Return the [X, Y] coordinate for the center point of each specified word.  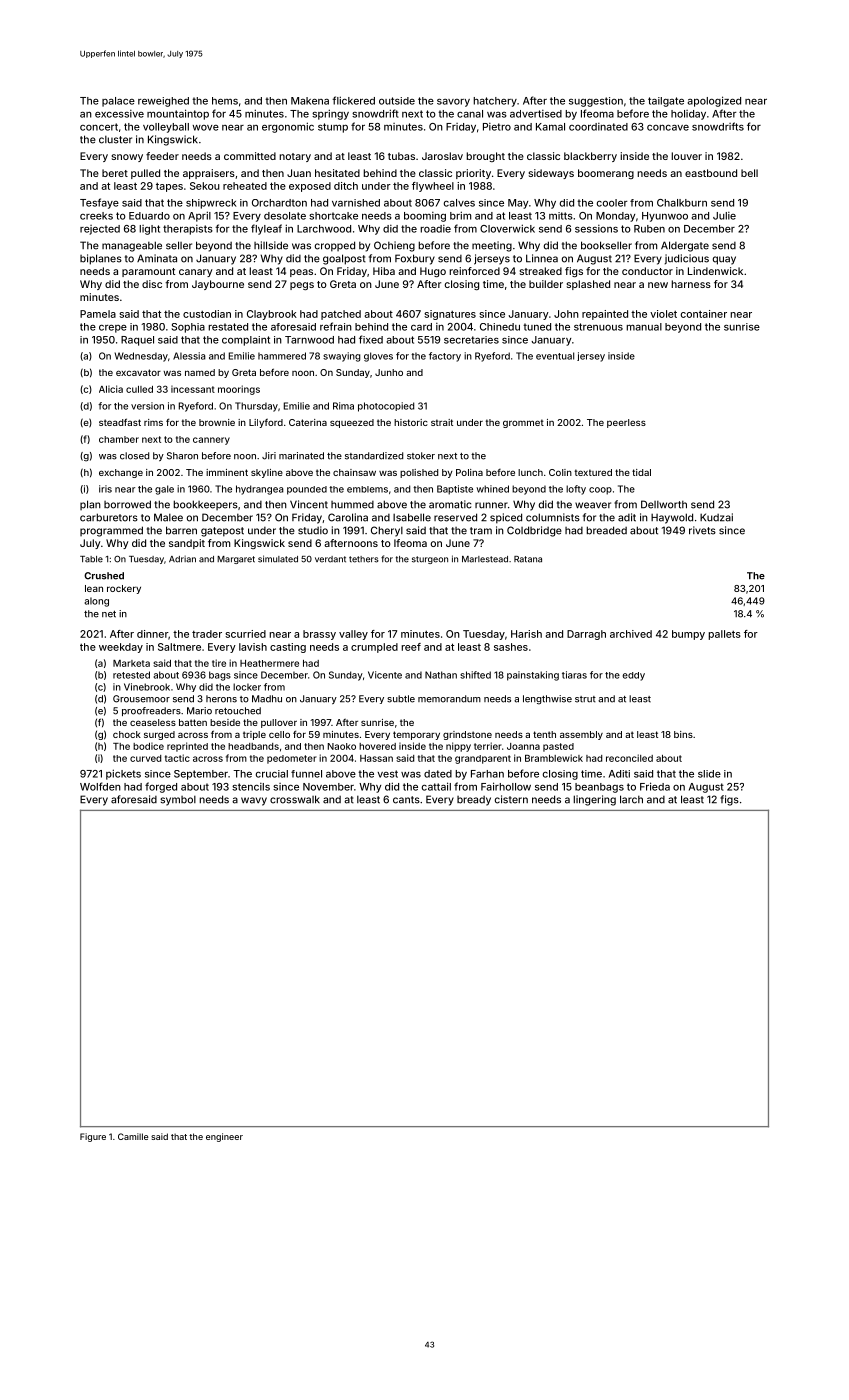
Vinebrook [147, 687]
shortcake [333, 216]
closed [134, 456]
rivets [702, 530]
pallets [724, 635]
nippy [458, 747]
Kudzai [716, 517]
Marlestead [485, 559]
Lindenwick [715, 271]
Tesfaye [99, 203]
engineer [224, 1137]
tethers [364, 559]
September [201, 775]
